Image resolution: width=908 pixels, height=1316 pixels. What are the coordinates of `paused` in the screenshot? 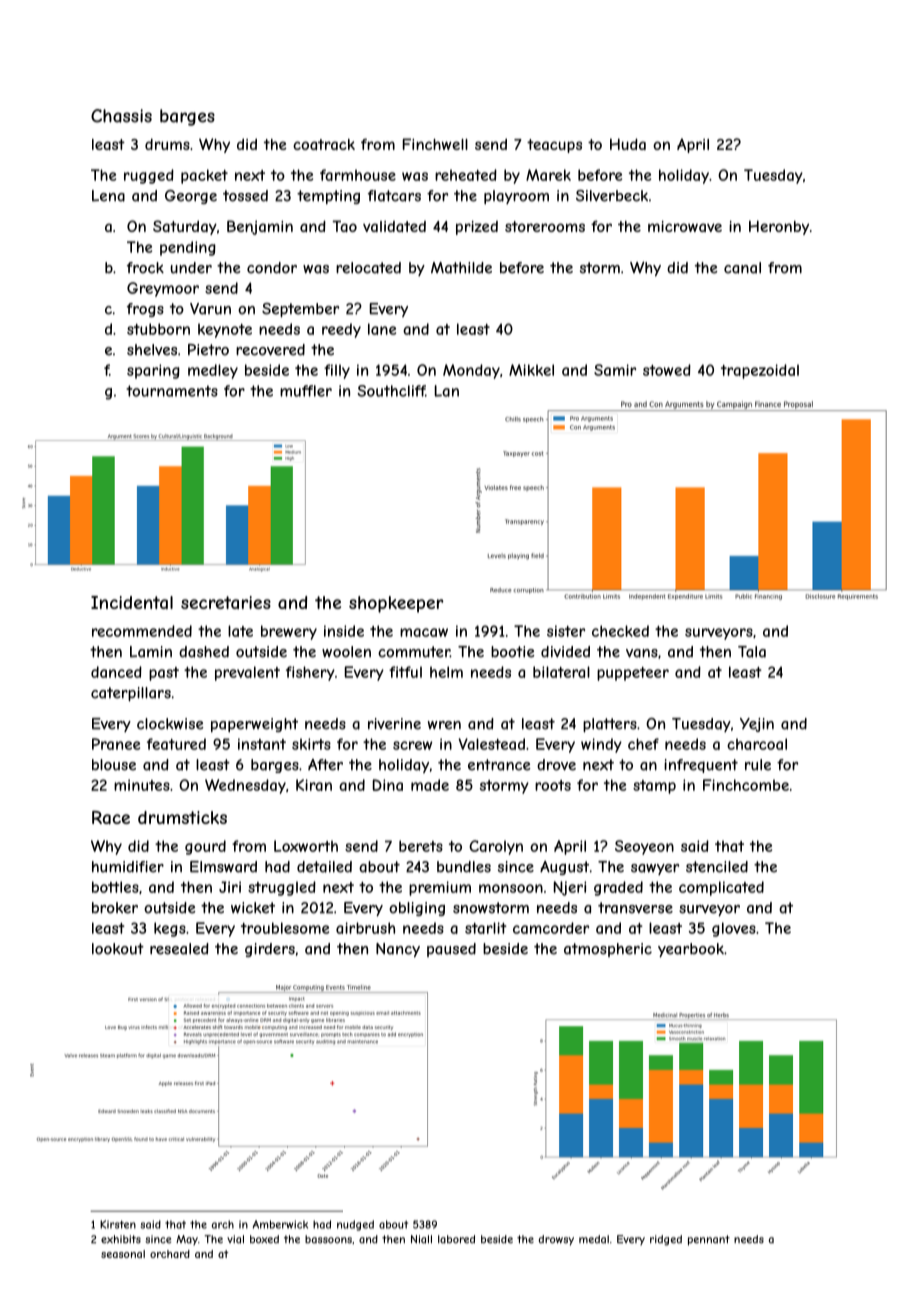 It's located at (451, 950).
